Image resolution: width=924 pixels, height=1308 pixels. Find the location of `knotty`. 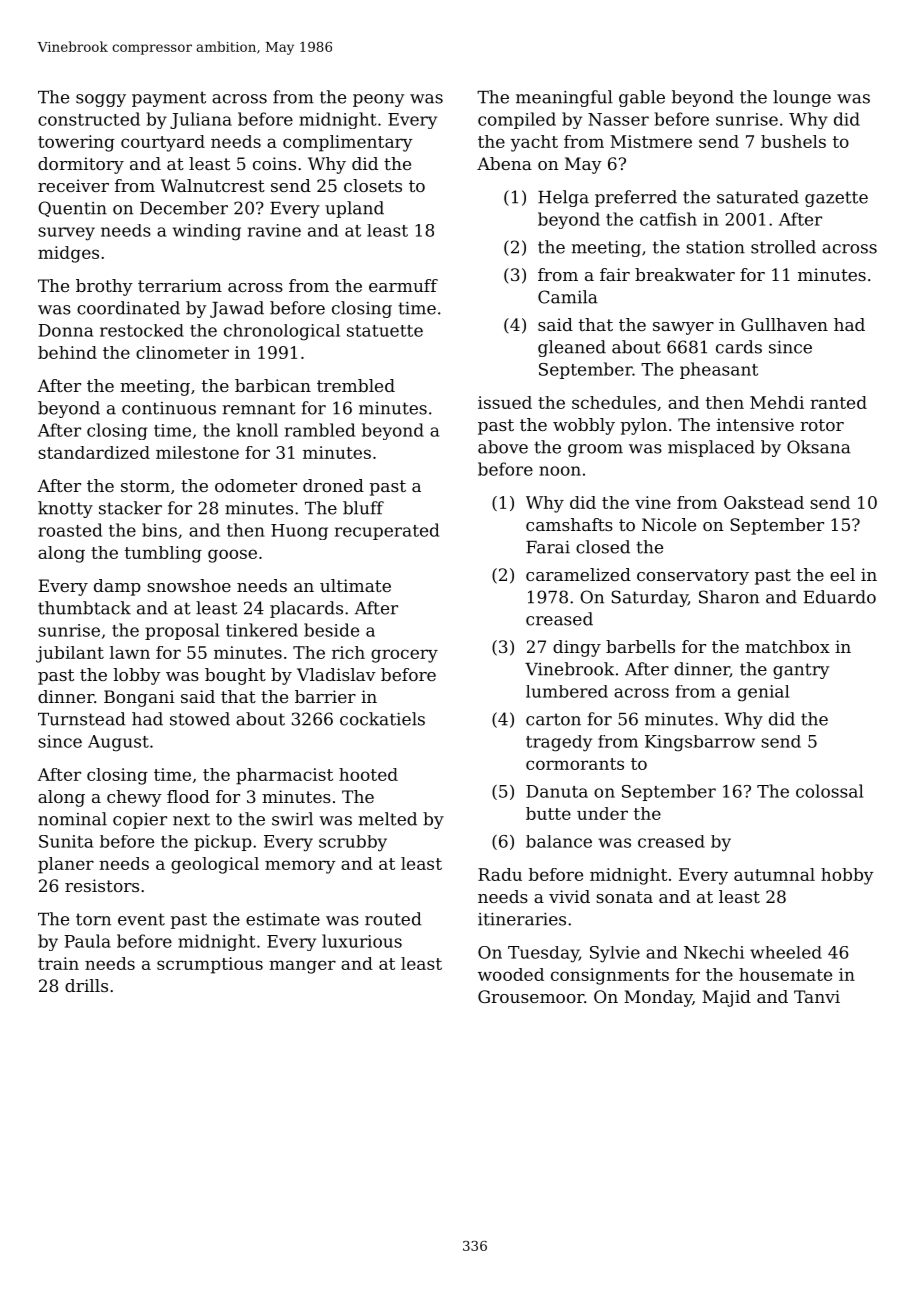

knotty is located at coordinates (65, 509).
